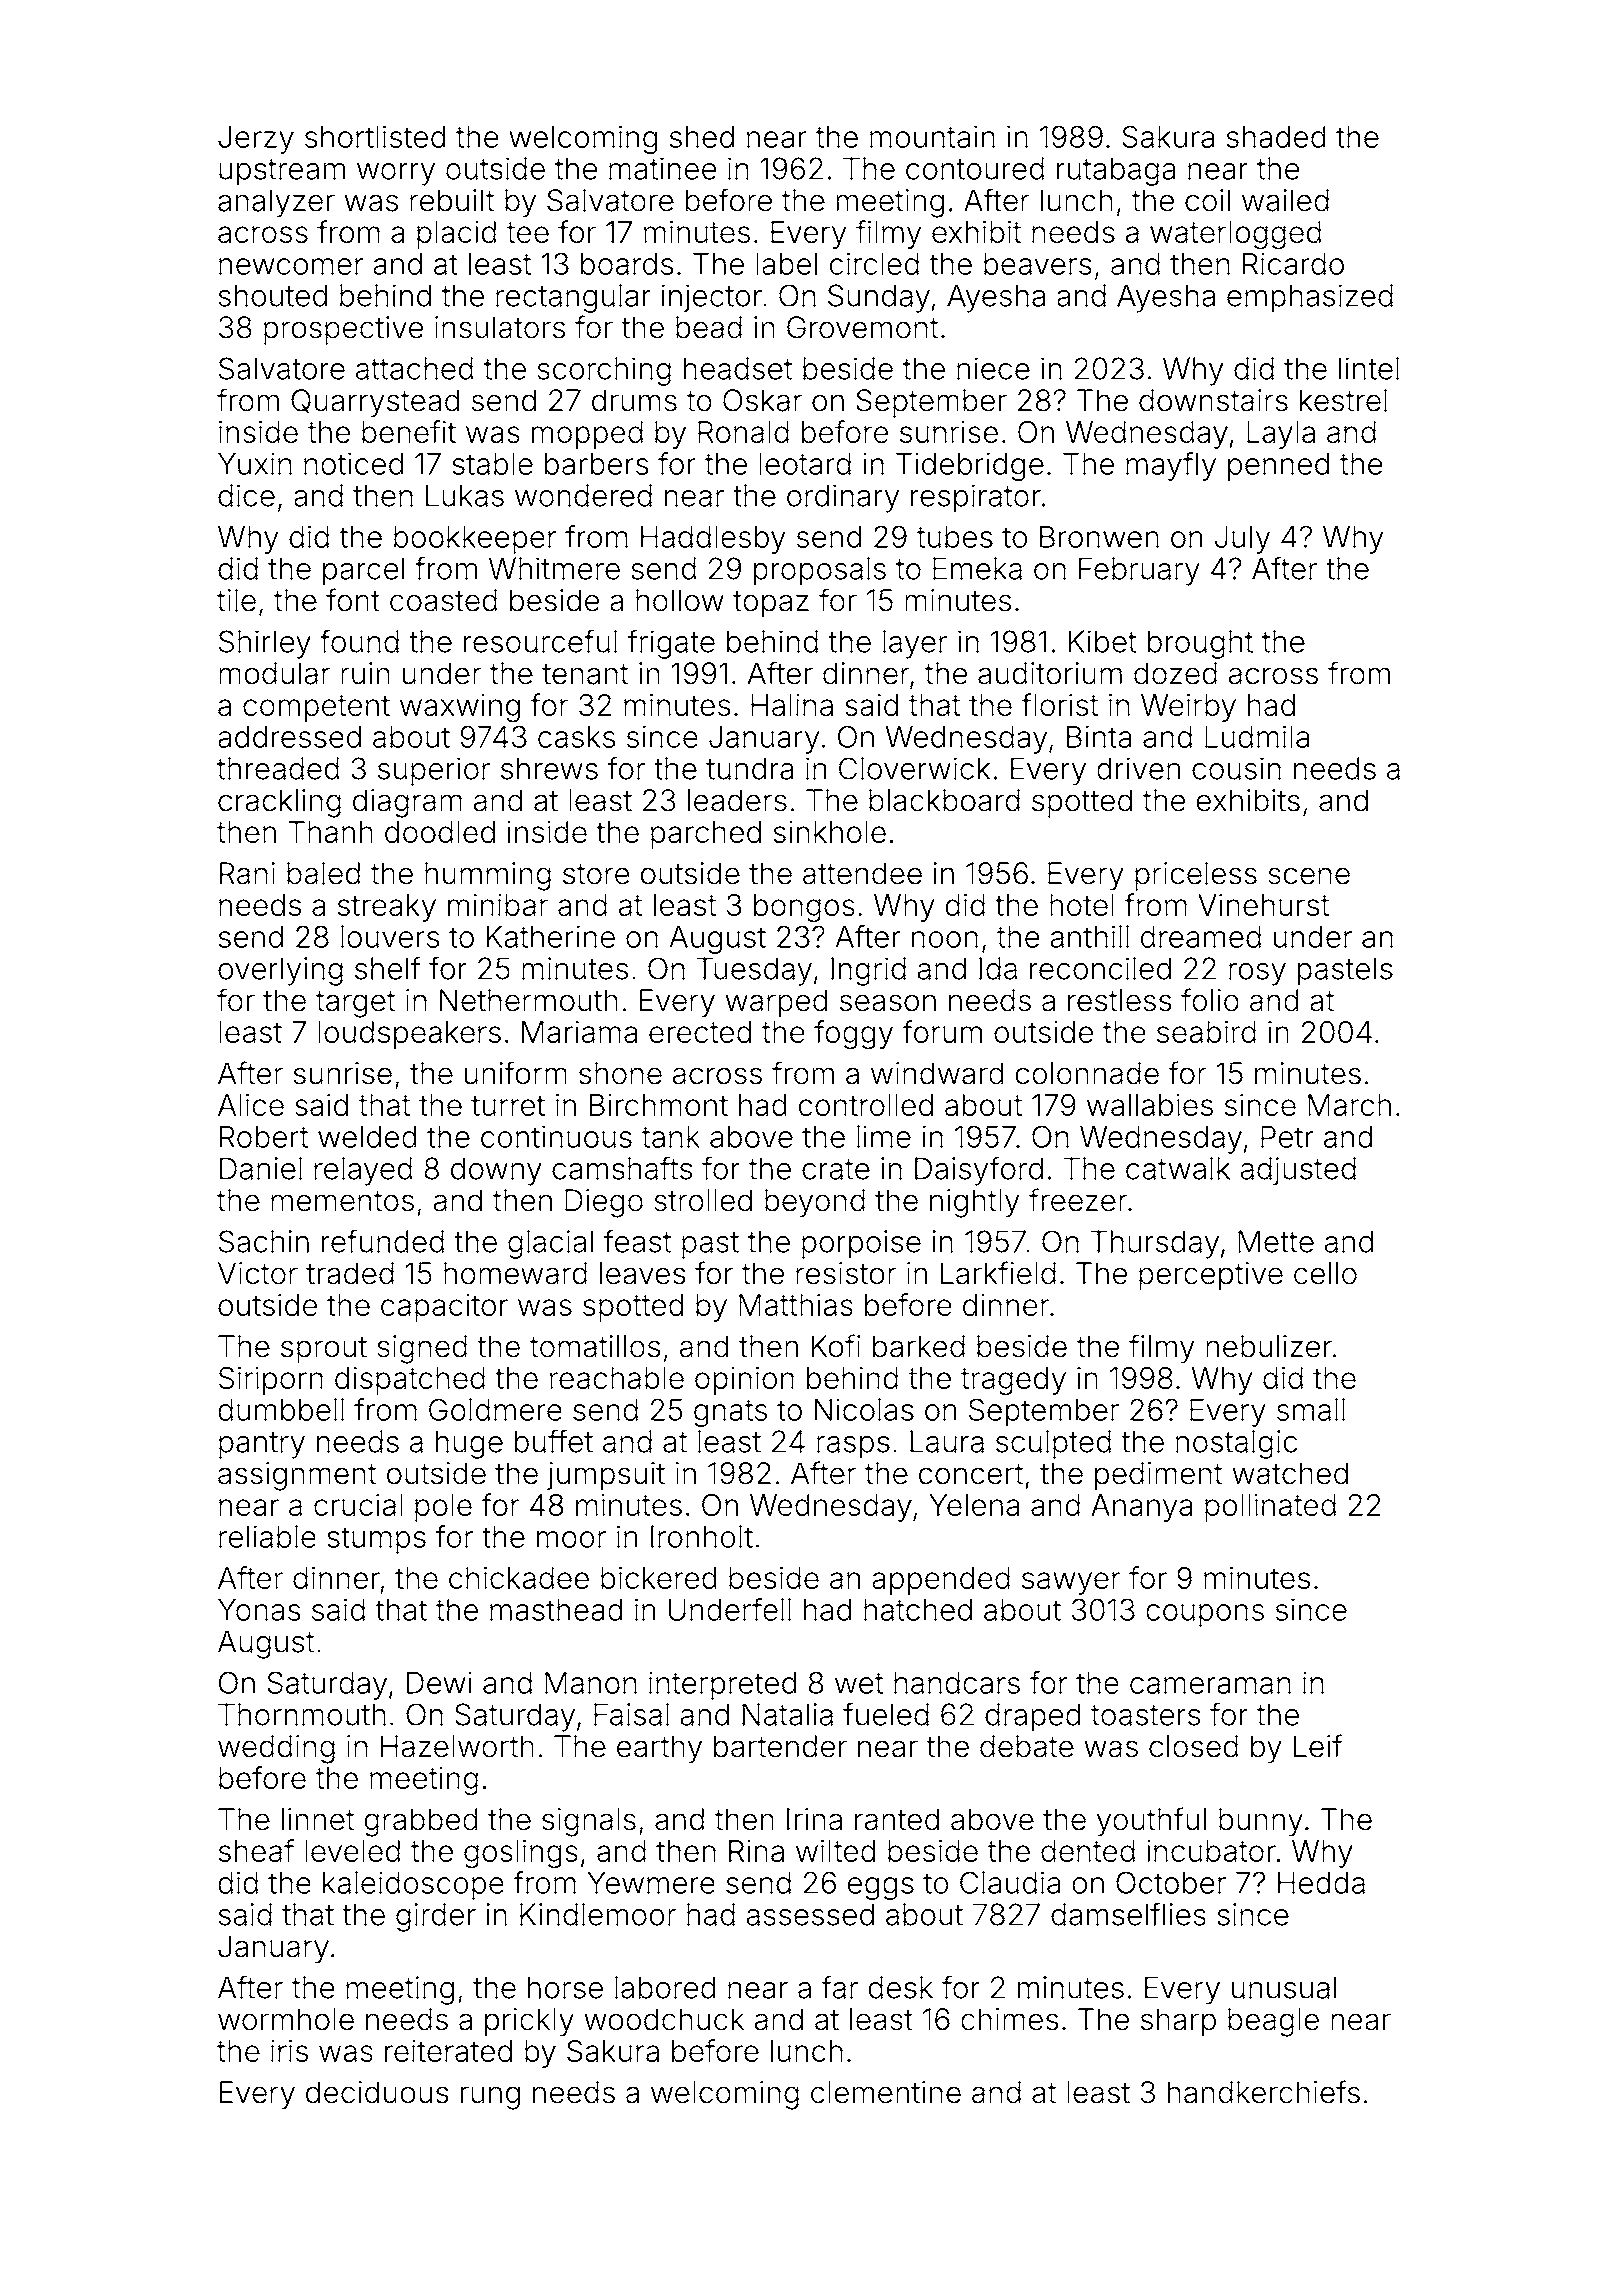 The width and height of the screenshot is (1620, 2292). What do you see at coordinates (700, 1032) in the screenshot?
I see `erected` at bounding box center [700, 1032].
